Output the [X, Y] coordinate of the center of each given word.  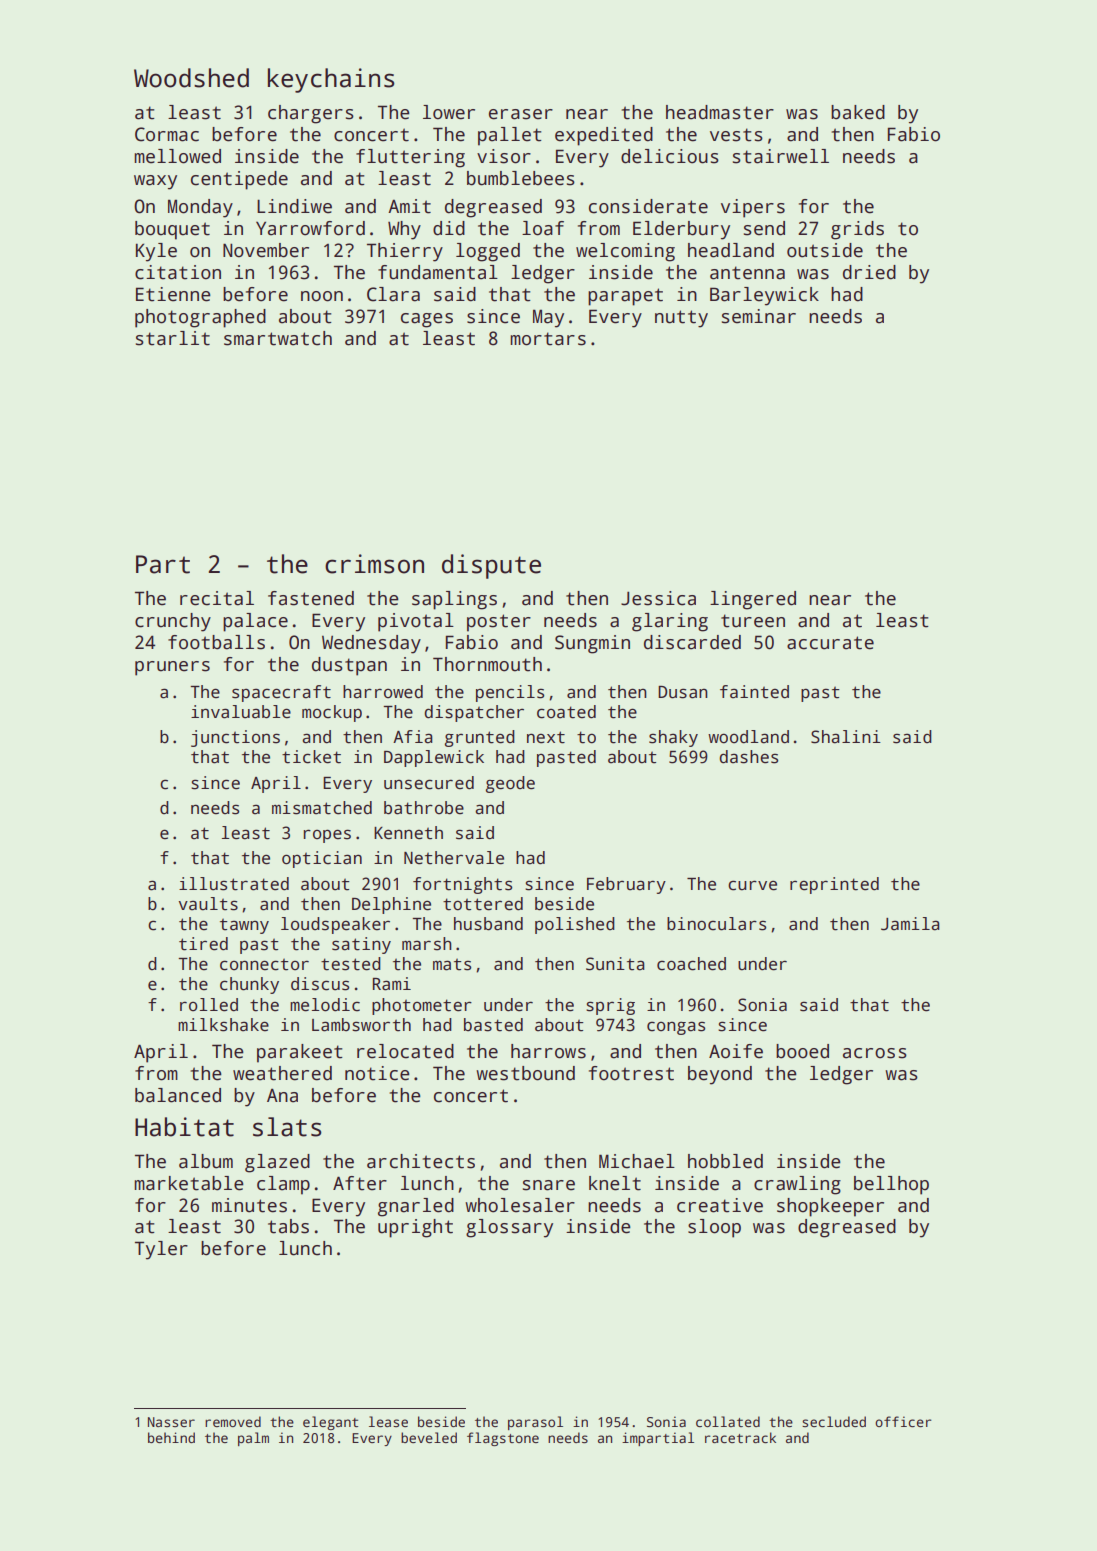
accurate [830, 643]
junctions [235, 738]
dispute [491, 566]
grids [857, 230]
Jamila [910, 924]
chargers [311, 114]
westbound [525, 1073]
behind [171, 1437]
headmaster [720, 112]
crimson [374, 564]
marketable [189, 1183]
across [875, 1053]
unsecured [429, 783]
